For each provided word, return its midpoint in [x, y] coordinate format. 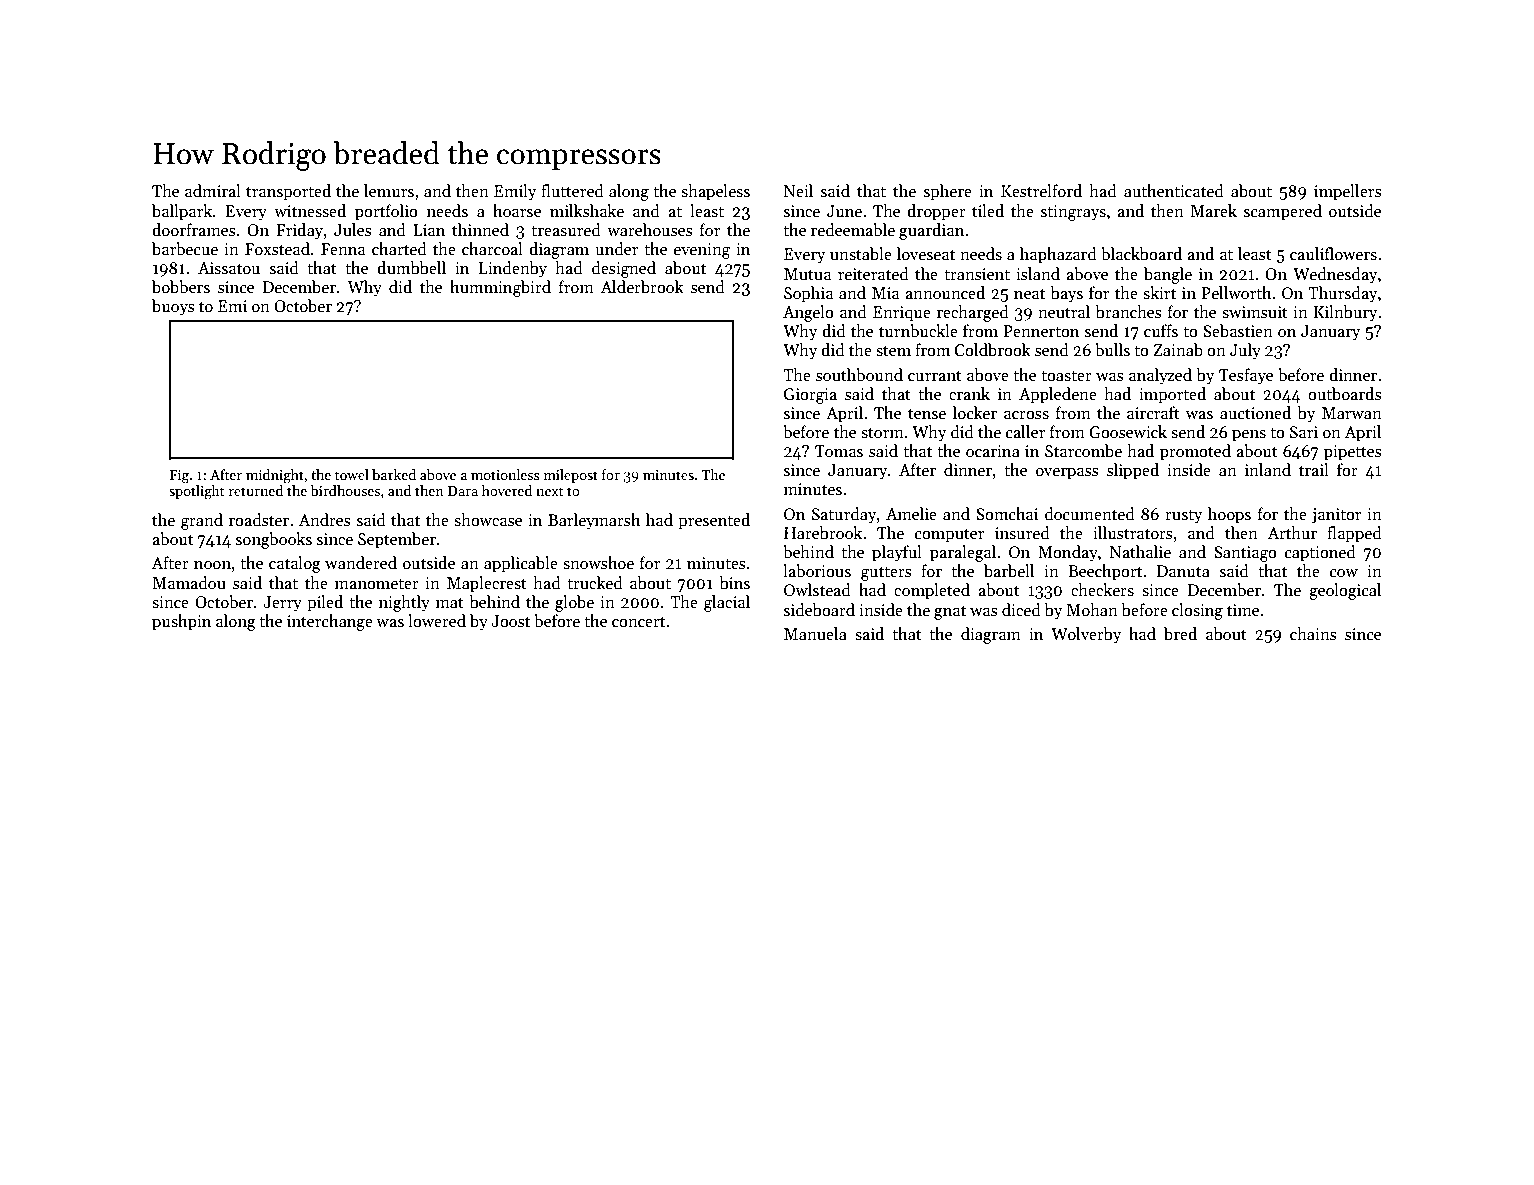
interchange [330, 622]
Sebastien [1238, 330]
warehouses [650, 229]
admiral [213, 190]
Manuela [815, 633]
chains [1313, 633]
